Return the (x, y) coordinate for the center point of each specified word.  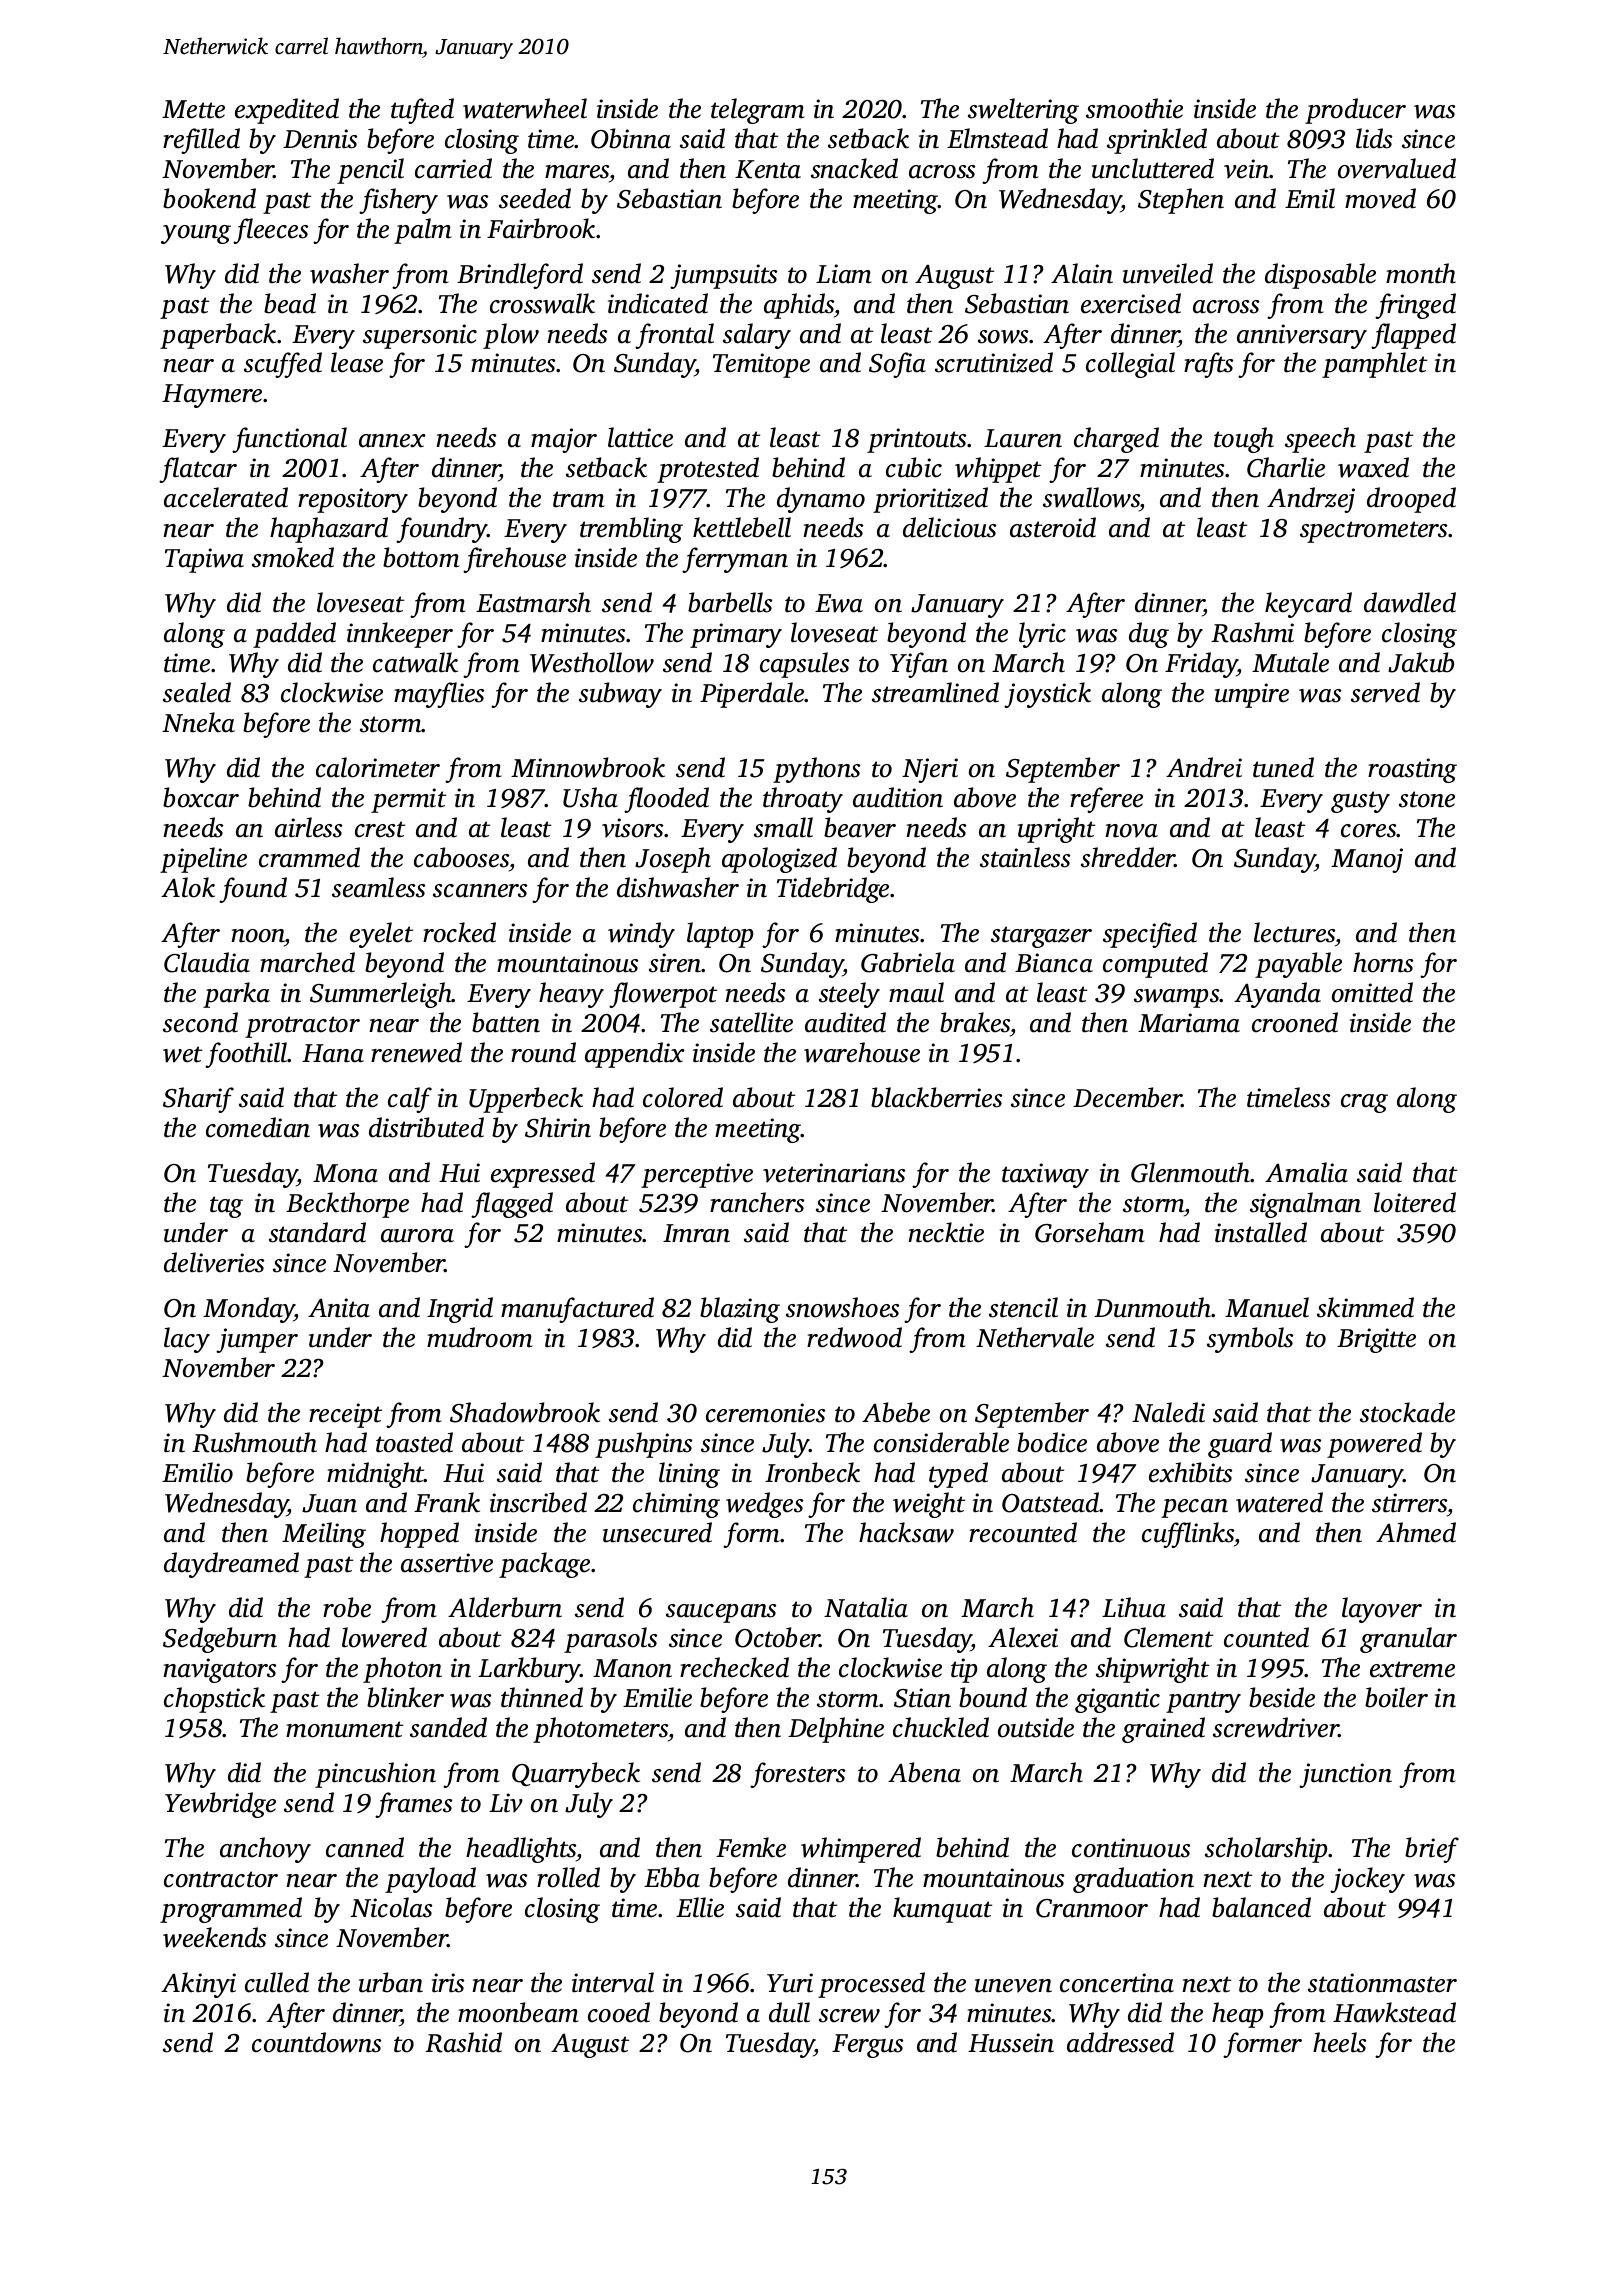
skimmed (1365, 1307)
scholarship (1267, 1850)
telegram (758, 111)
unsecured (657, 1532)
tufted (422, 111)
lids (1374, 138)
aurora (417, 1236)
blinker (405, 1697)
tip (964, 1670)
